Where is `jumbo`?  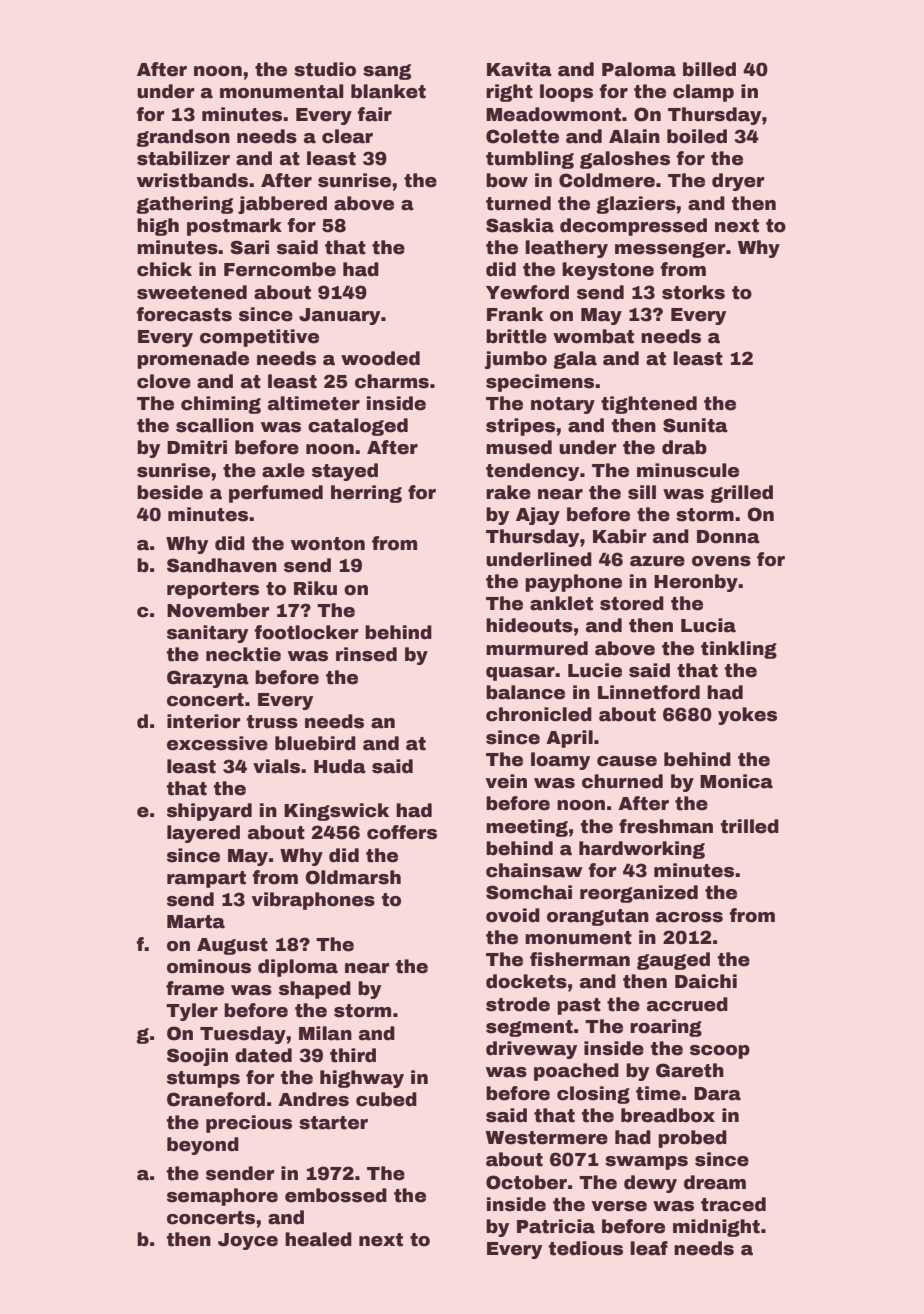
jumbo is located at coordinates (516, 360).
